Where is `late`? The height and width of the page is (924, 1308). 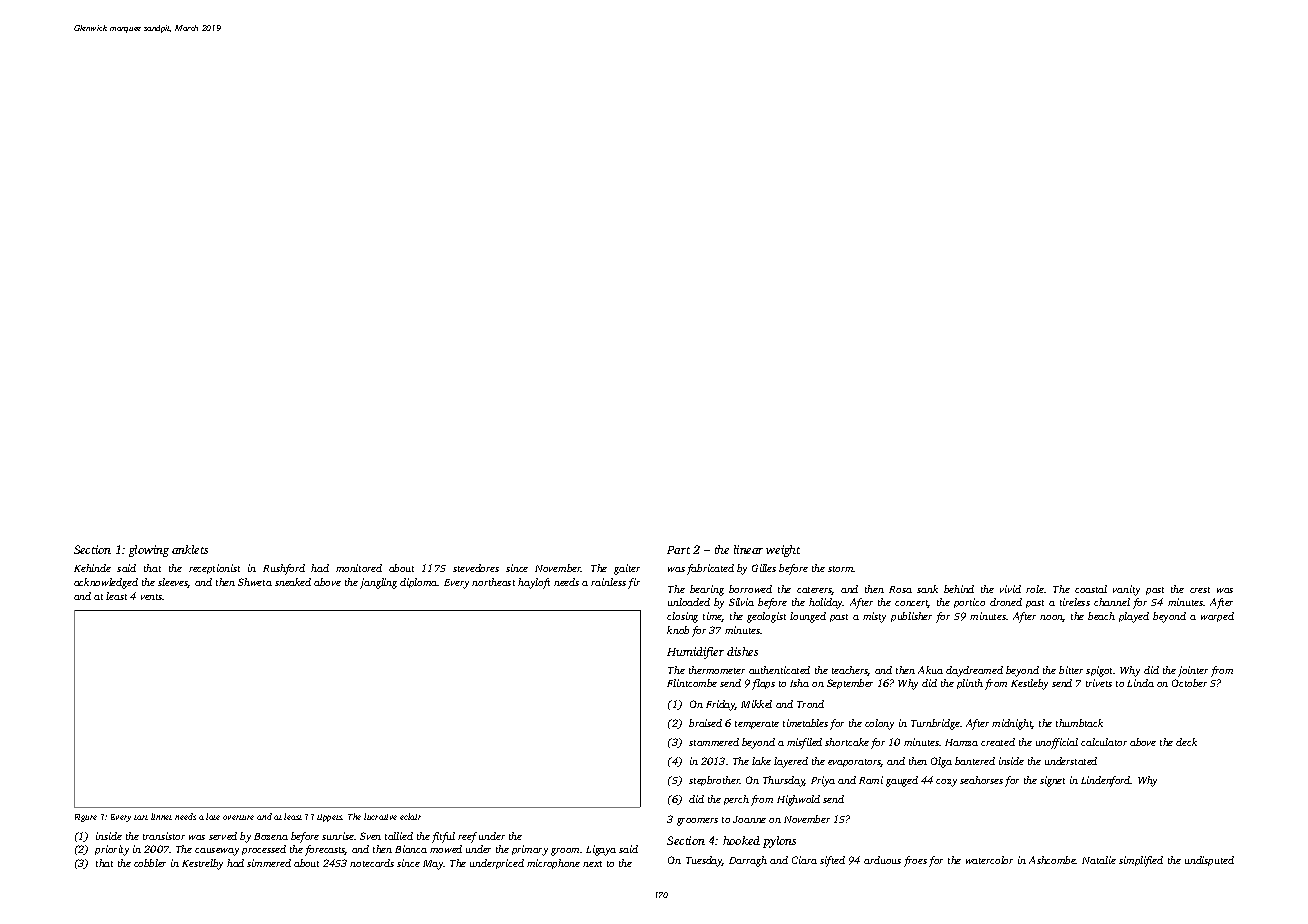 late is located at coordinates (213, 816).
